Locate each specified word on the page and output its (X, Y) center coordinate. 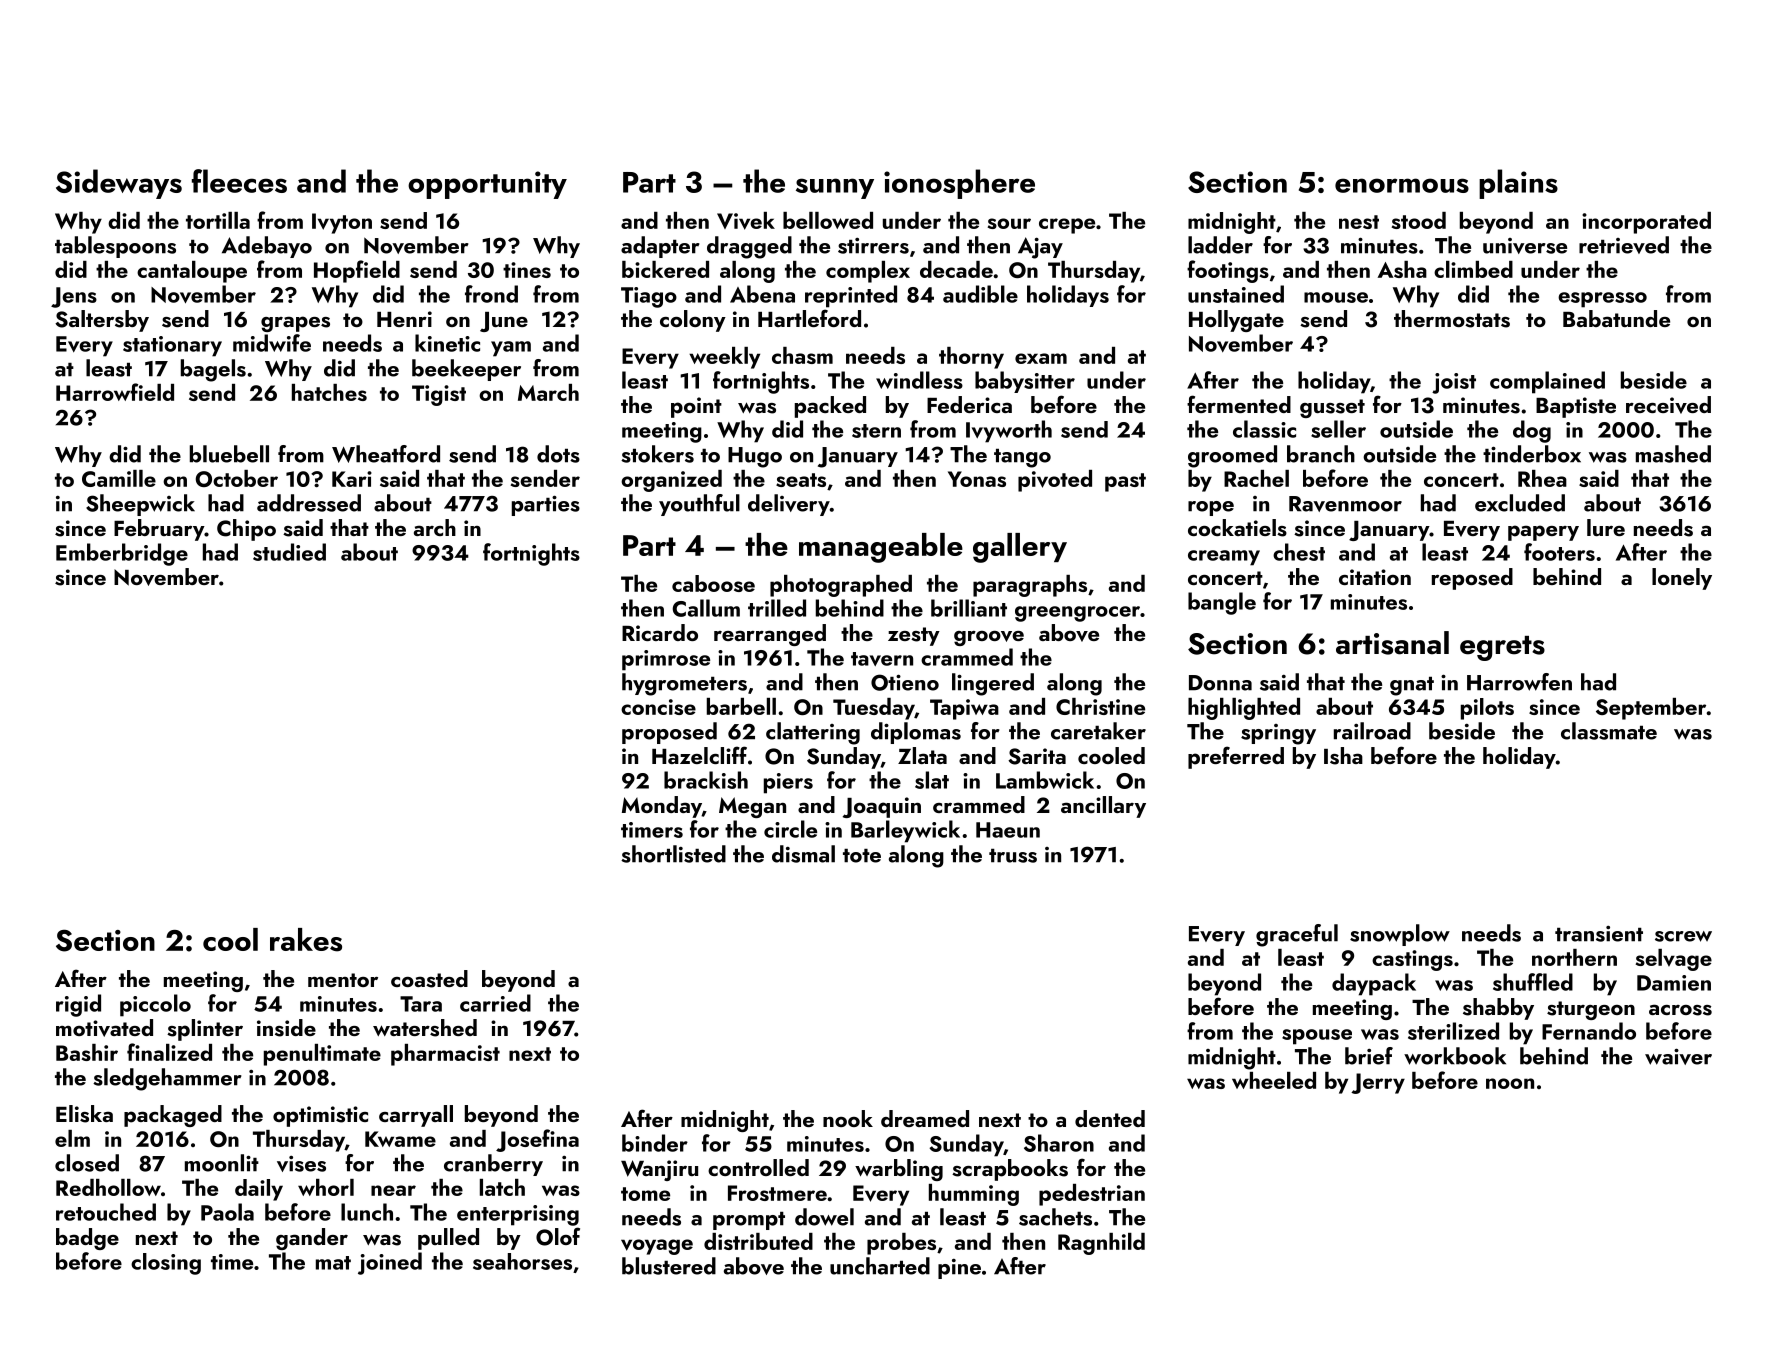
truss (1013, 856)
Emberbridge (122, 554)
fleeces (239, 181)
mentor (343, 980)
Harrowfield (115, 392)
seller (1338, 429)
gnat (1412, 686)
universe (1525, 246)
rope (1211, 508)
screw (1683, 936)
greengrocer (1077, 614)
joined (390, 1263)
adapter (660, 247)
